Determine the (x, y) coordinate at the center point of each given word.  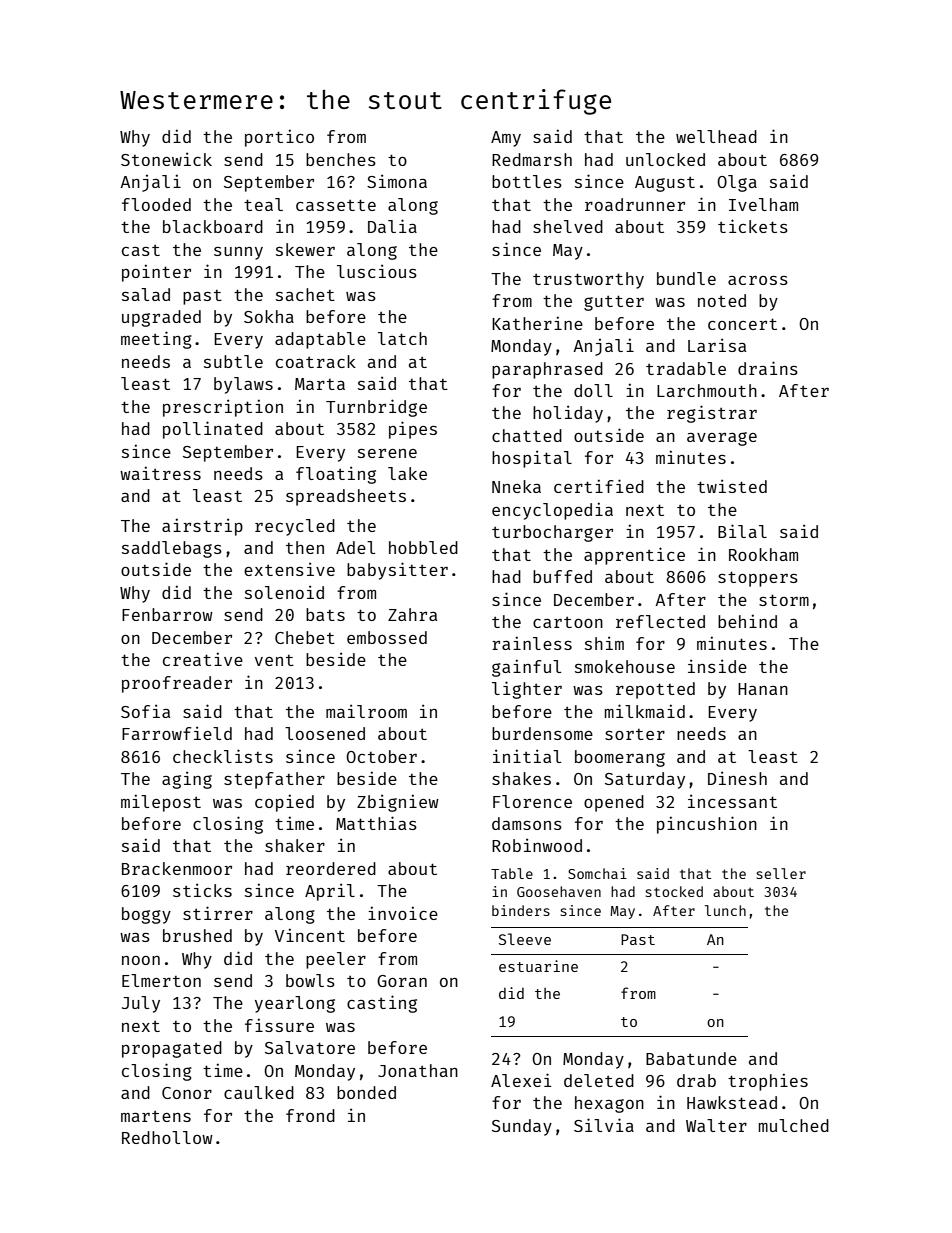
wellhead (716, 136)
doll (593, 390)
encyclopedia (552, 511)
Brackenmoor (177, 868)
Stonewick (166, 159)
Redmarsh (532, 159)
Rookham (763, 554)
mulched (794, 1125)
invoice (403, 913)
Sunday (522, 1127)
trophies (768, 1082)
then (305, 547)
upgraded (161, 318)
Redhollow (167, 1137)
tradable (686, 368)
